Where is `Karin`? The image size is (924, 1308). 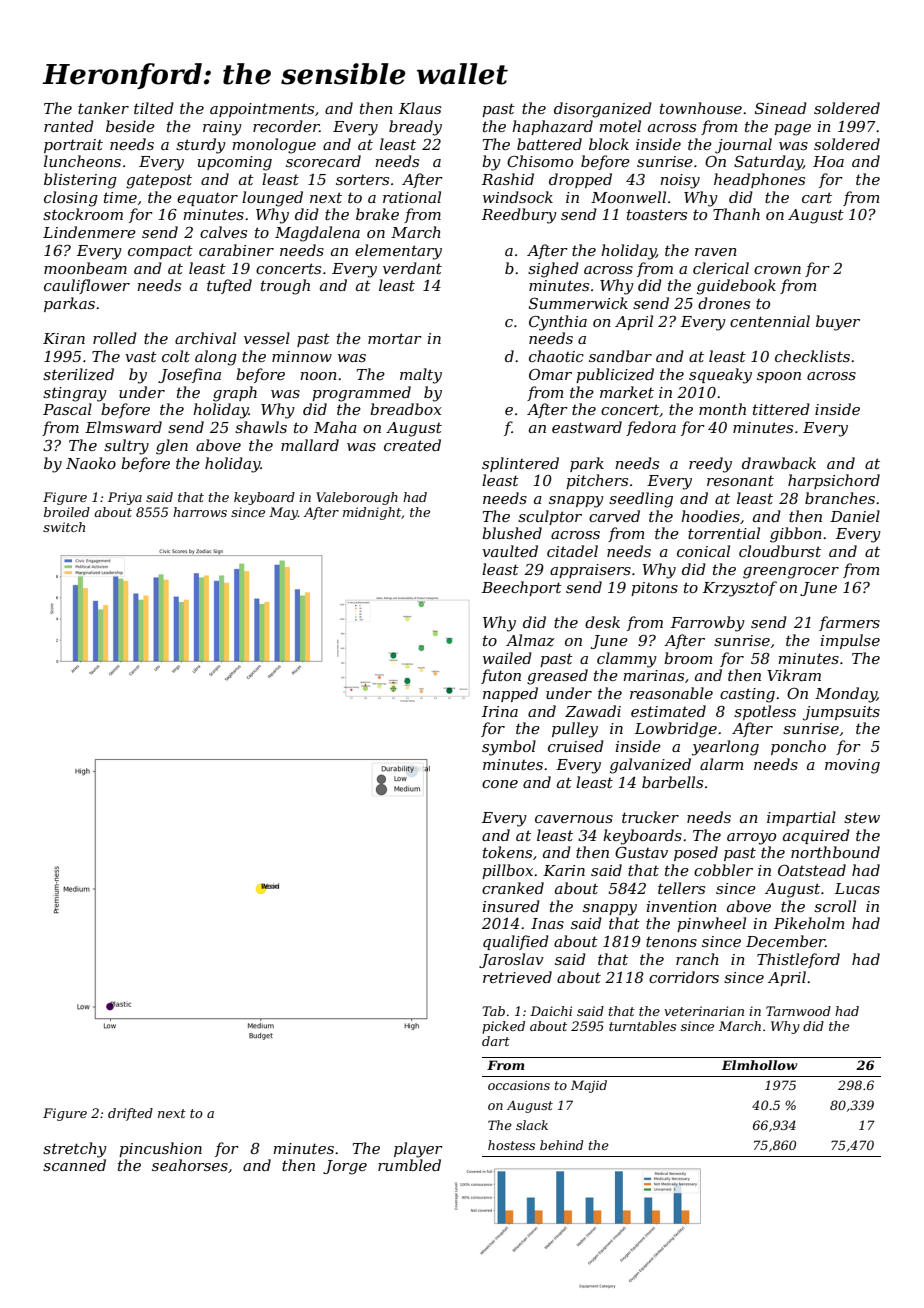
Karin is located at coordinates (564, 870).
